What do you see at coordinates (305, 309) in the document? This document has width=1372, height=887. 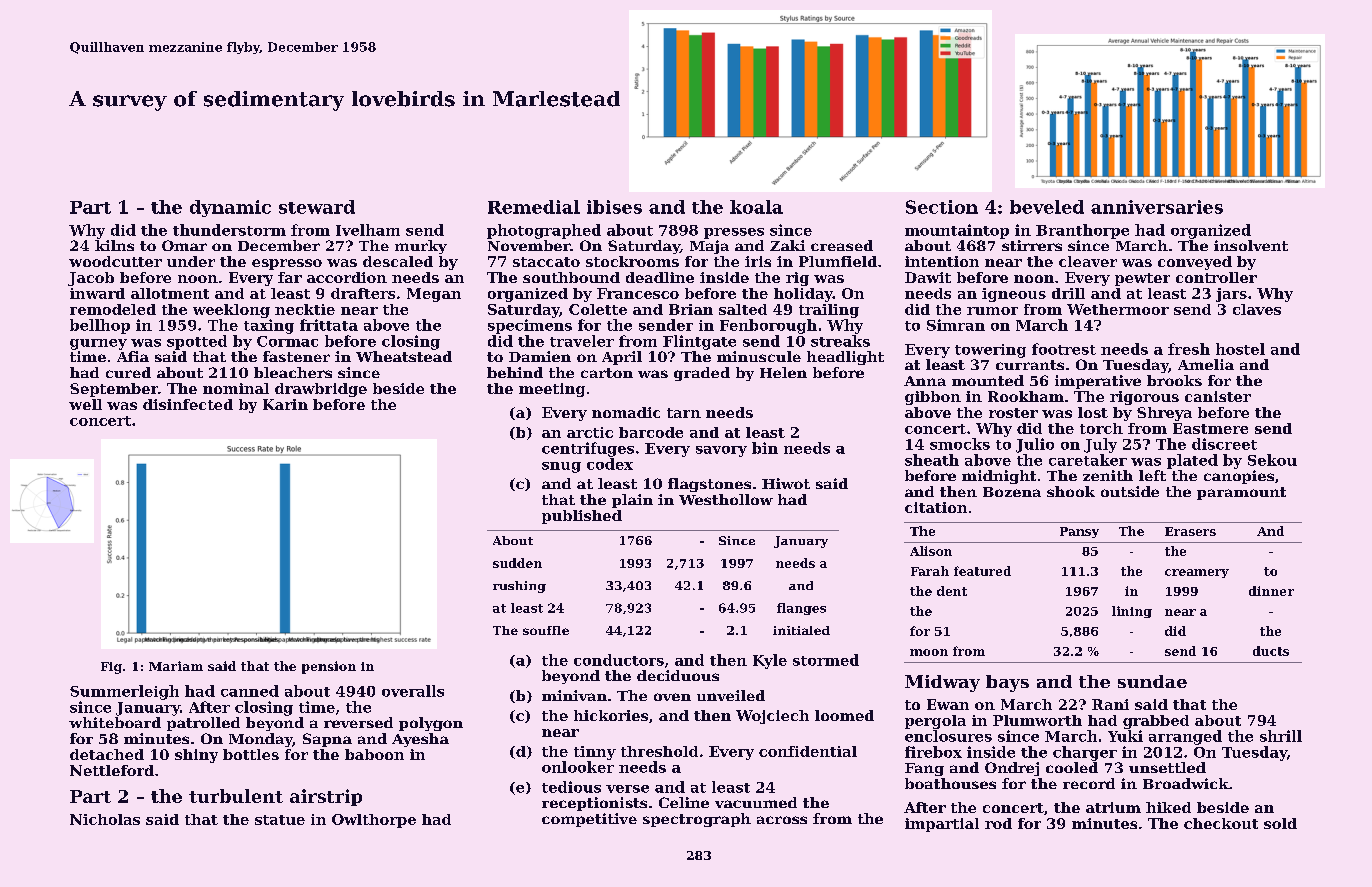 I see `necktie` at bounding box center [305, 309].
